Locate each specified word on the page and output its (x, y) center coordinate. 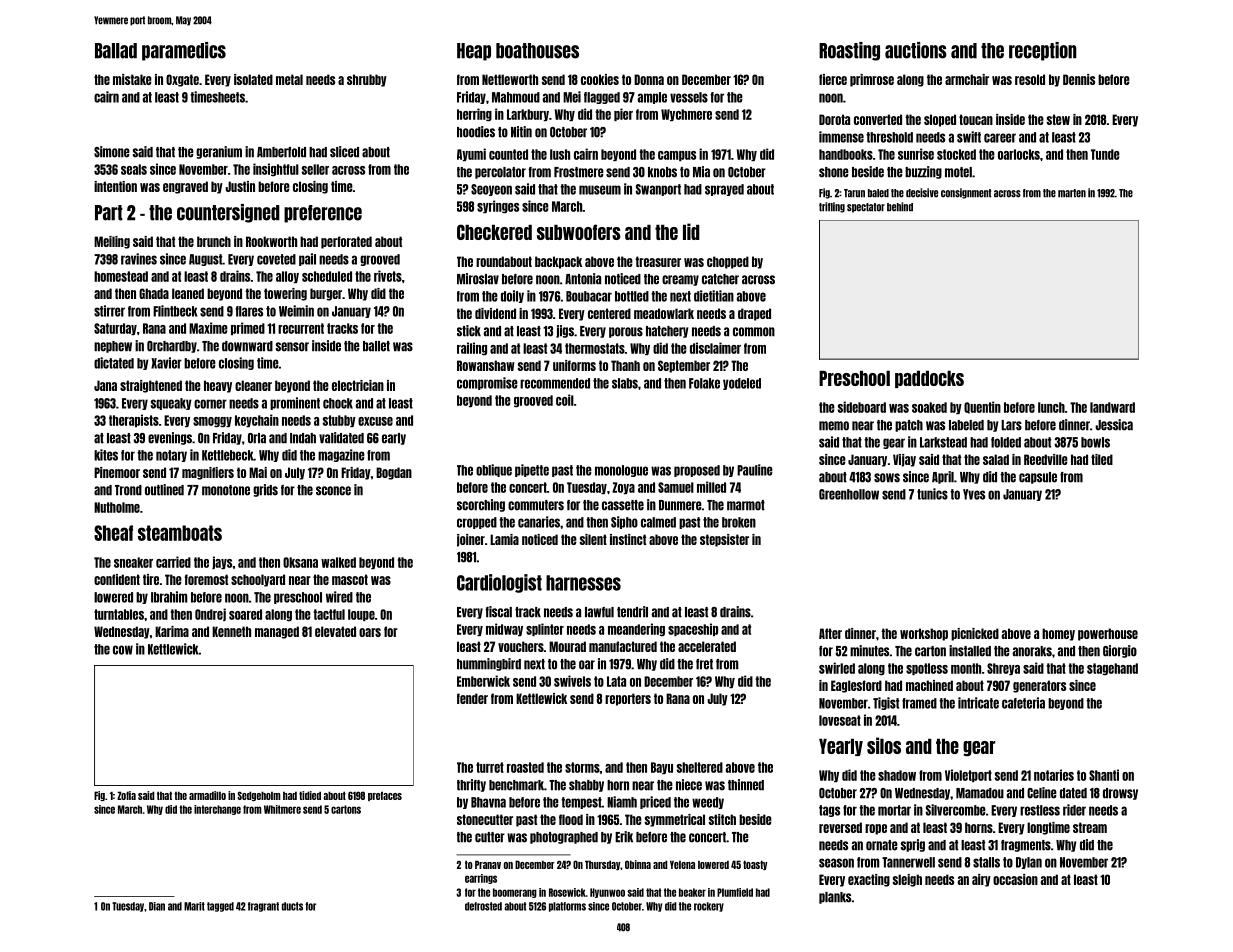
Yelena (682, 864)
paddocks (929, 379)
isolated (253, 79)
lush (560, 154)
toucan (976, 119)
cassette (623, 505)
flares (249, 311)
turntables (119, 614)
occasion (1015, 879)
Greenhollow (849, 494)
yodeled (742, 384)
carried (173, 562)
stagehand (1112, 669)
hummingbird (489, 664)
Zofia (126, 795)
